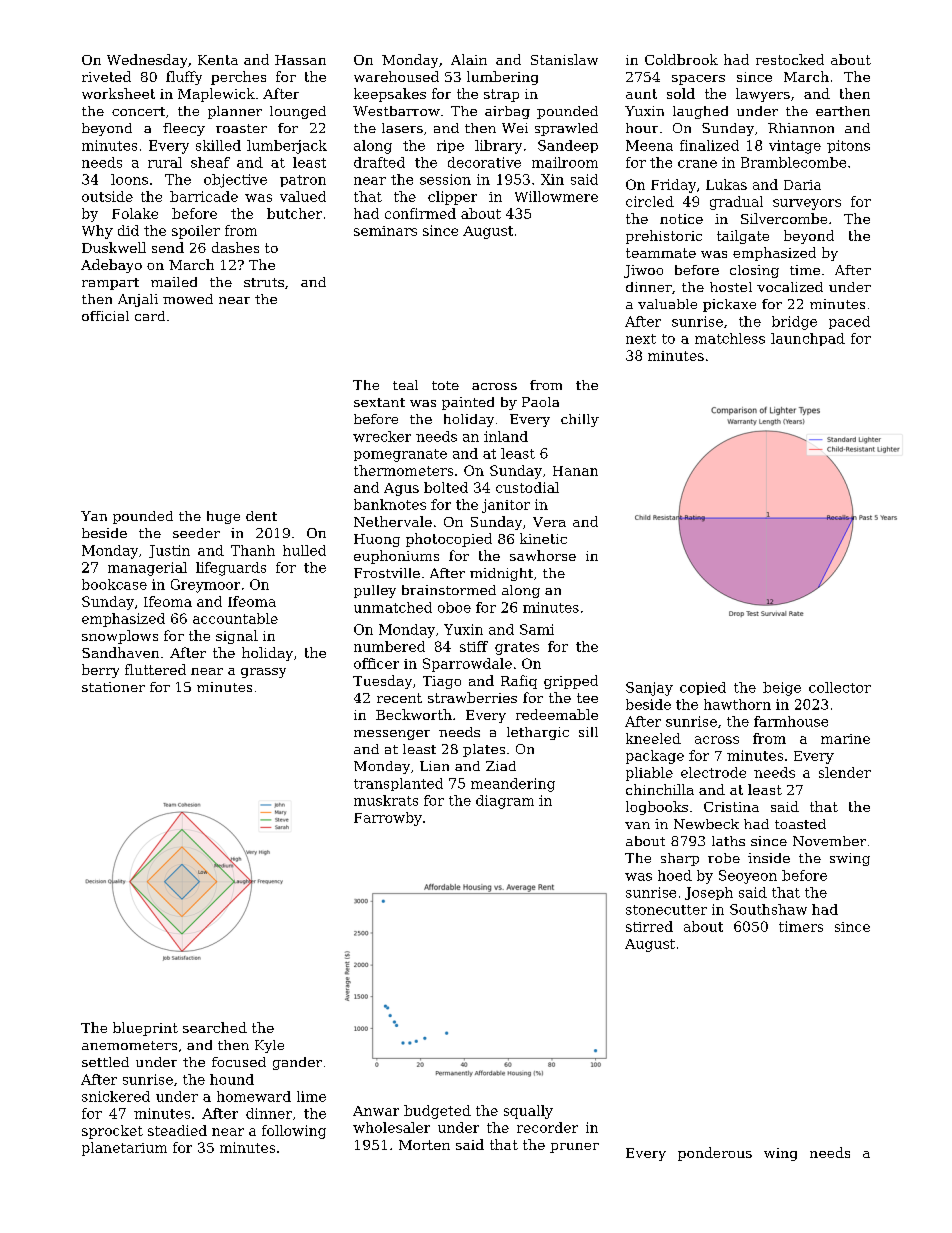 Image resolution: width=952 pixels, height=1233 pixels. What do you see at coordinates (205, 586) in the screenshot?
I see `Greymoor` at bounding box center [205, 586].
